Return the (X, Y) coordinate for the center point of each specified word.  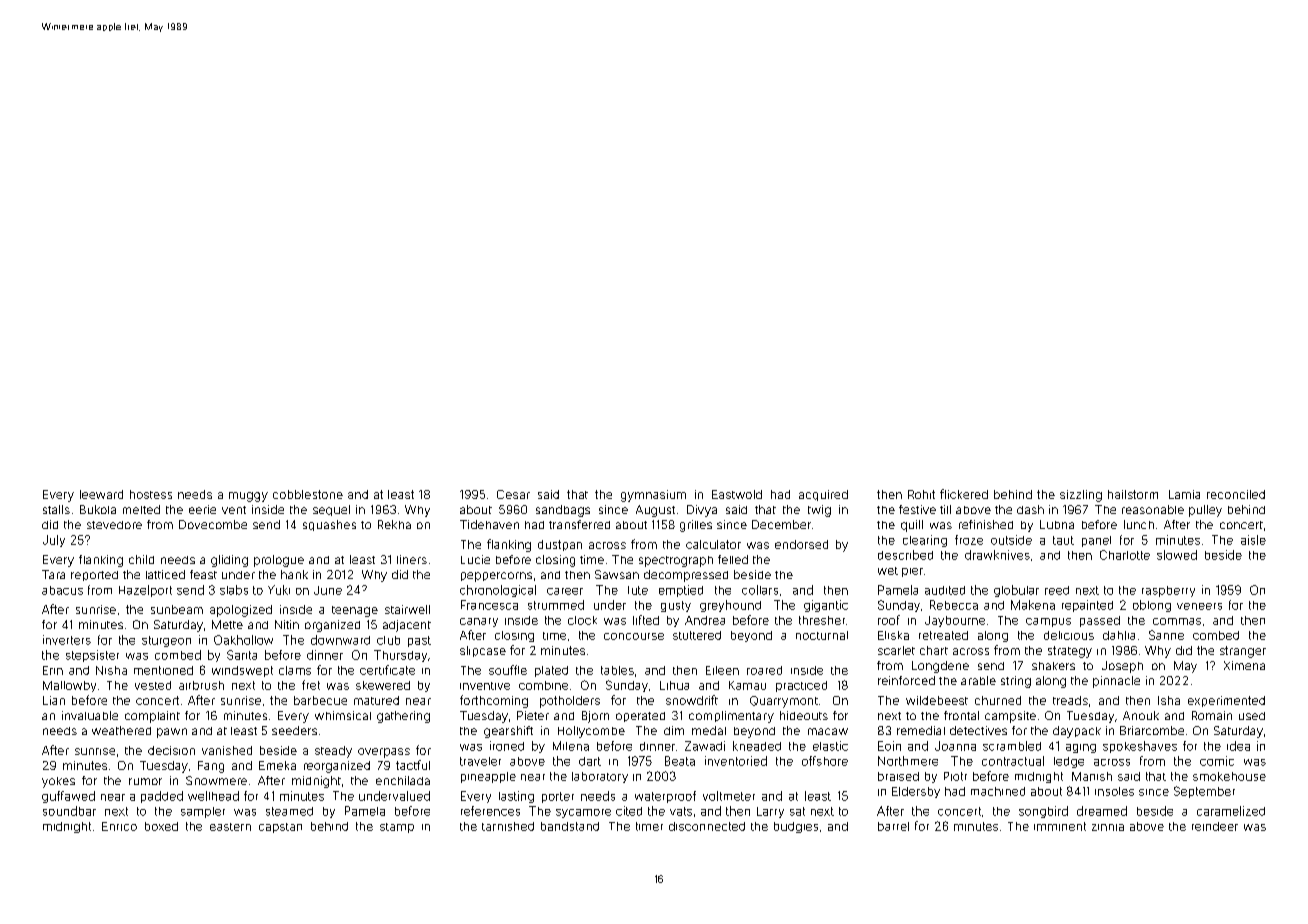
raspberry (1168, 591)
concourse (634, 636)
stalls (56, 509)
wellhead (213, 796)
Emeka (277, 765)
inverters (67, 640)
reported (94, 576)
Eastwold (737, 494)
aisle (1253, 540)
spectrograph (676, 561)
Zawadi (705, 746)
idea (1238, 746)
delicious (1069, 635)
